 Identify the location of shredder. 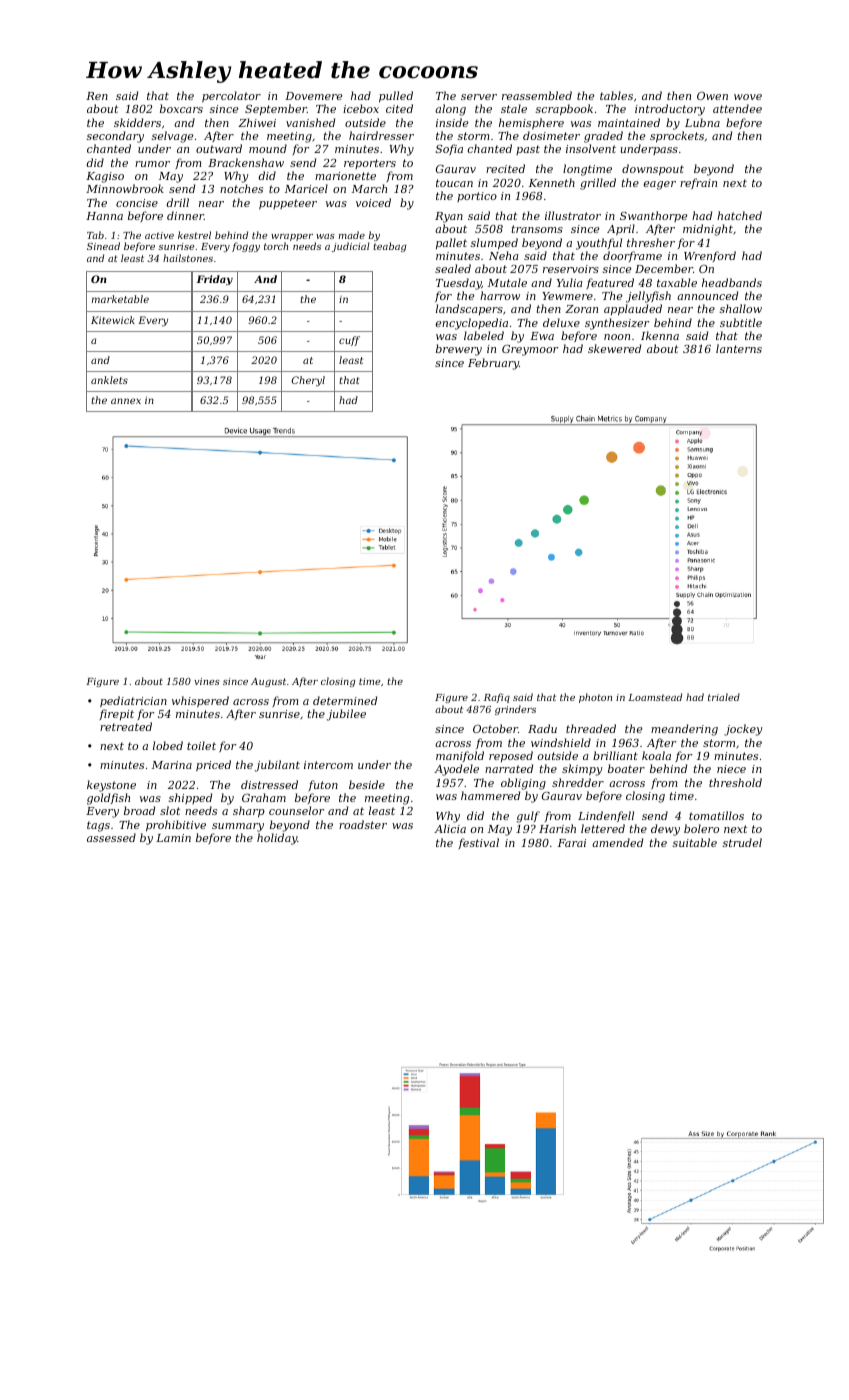
(578, 782).
